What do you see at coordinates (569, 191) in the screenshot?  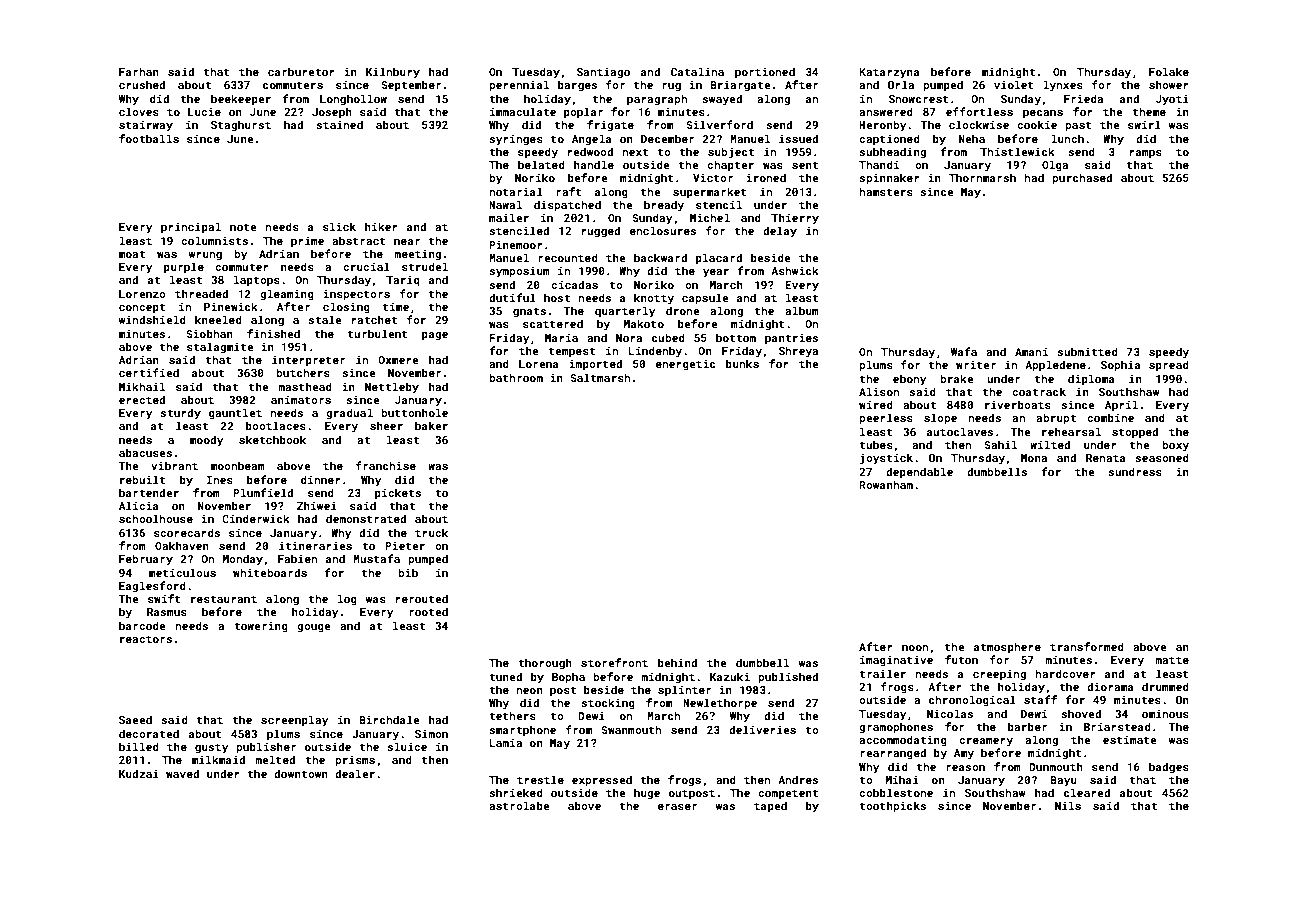 I see `raft` at bounding box center [569, 191].
